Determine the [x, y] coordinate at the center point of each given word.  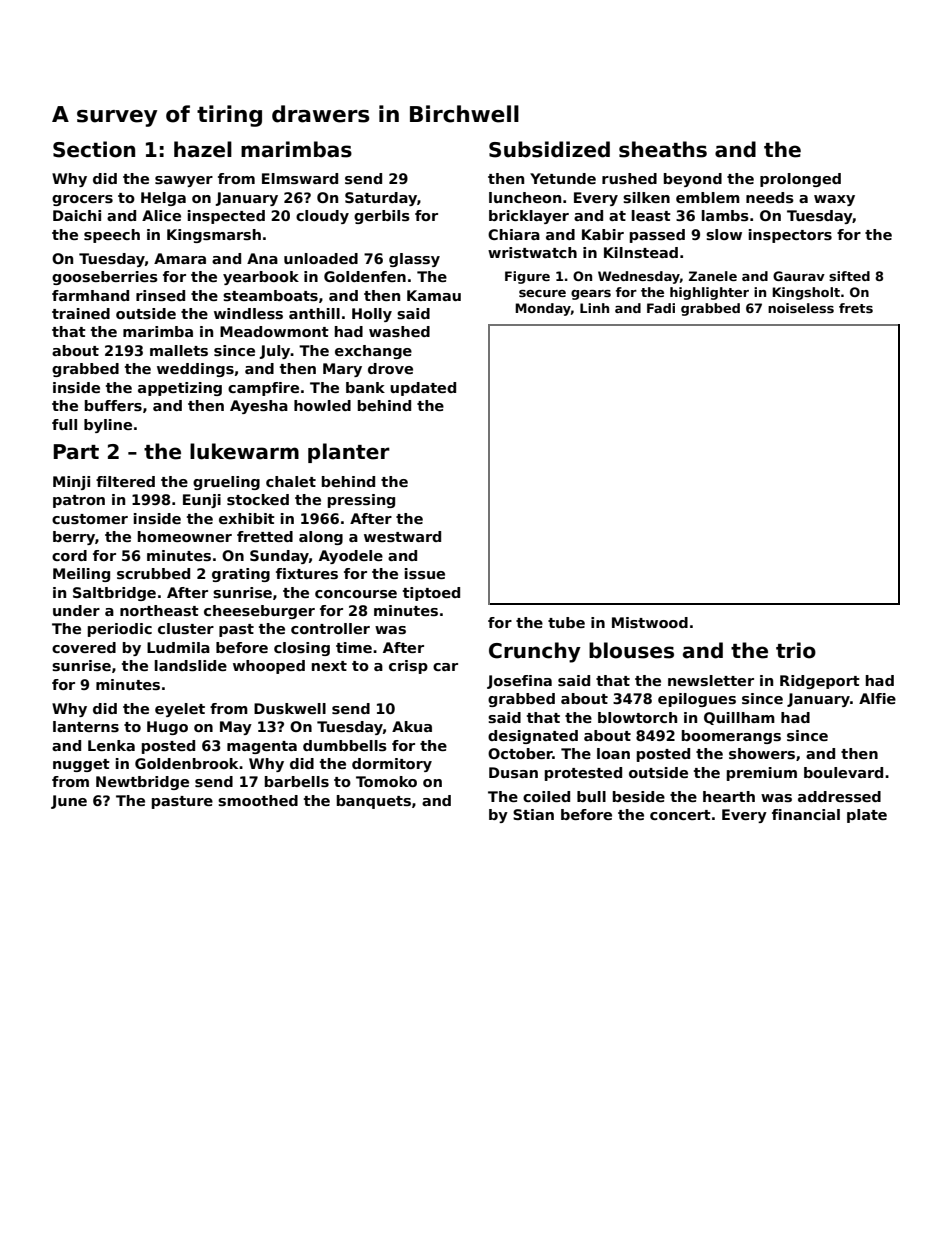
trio [796, 650]
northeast [159, 610]
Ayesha [259, 407]
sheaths [663, 149]
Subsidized [549, 149]
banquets [374, 802]
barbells [297, 781]
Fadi [661, 308]
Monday [543, 309]
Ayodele [351, 557]
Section [94, 149]
